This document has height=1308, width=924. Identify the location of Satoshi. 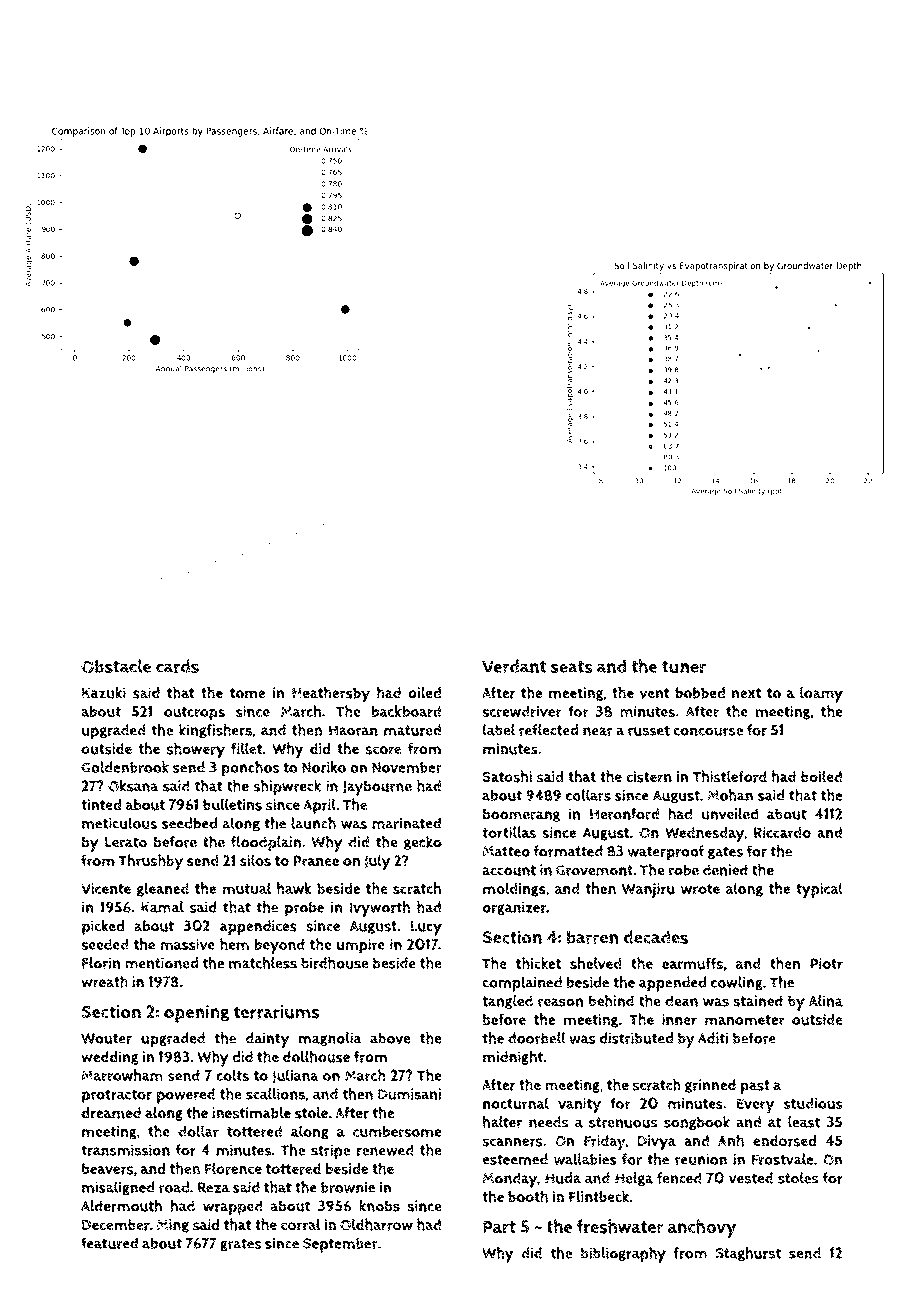
(507, 776).
